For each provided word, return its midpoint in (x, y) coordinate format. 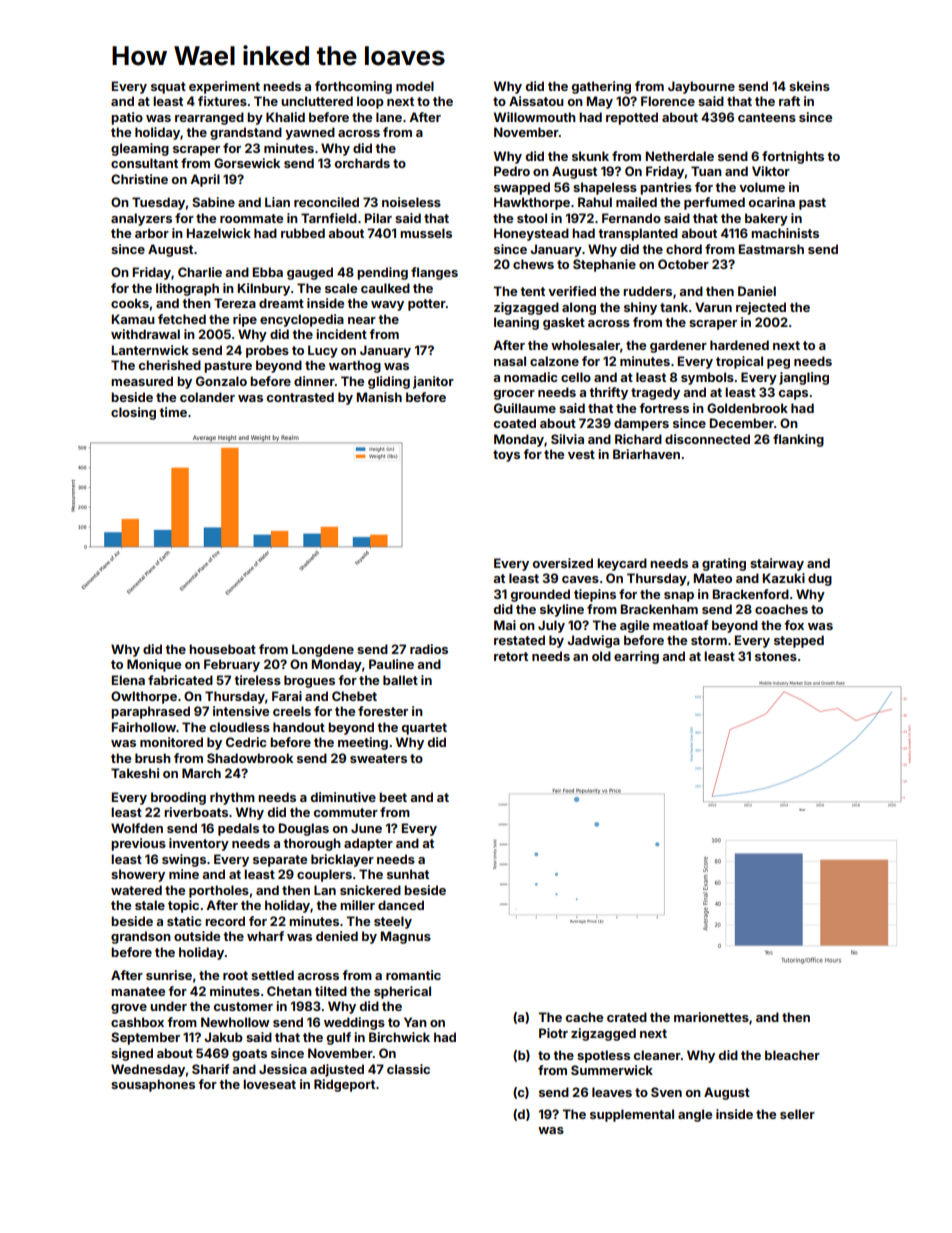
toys (506, 456)
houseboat (222, 649)
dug (820, 579)
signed (132, 1054)
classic (408, 1069)
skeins (809, 86)
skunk (590, 156)
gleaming (140, 149)
